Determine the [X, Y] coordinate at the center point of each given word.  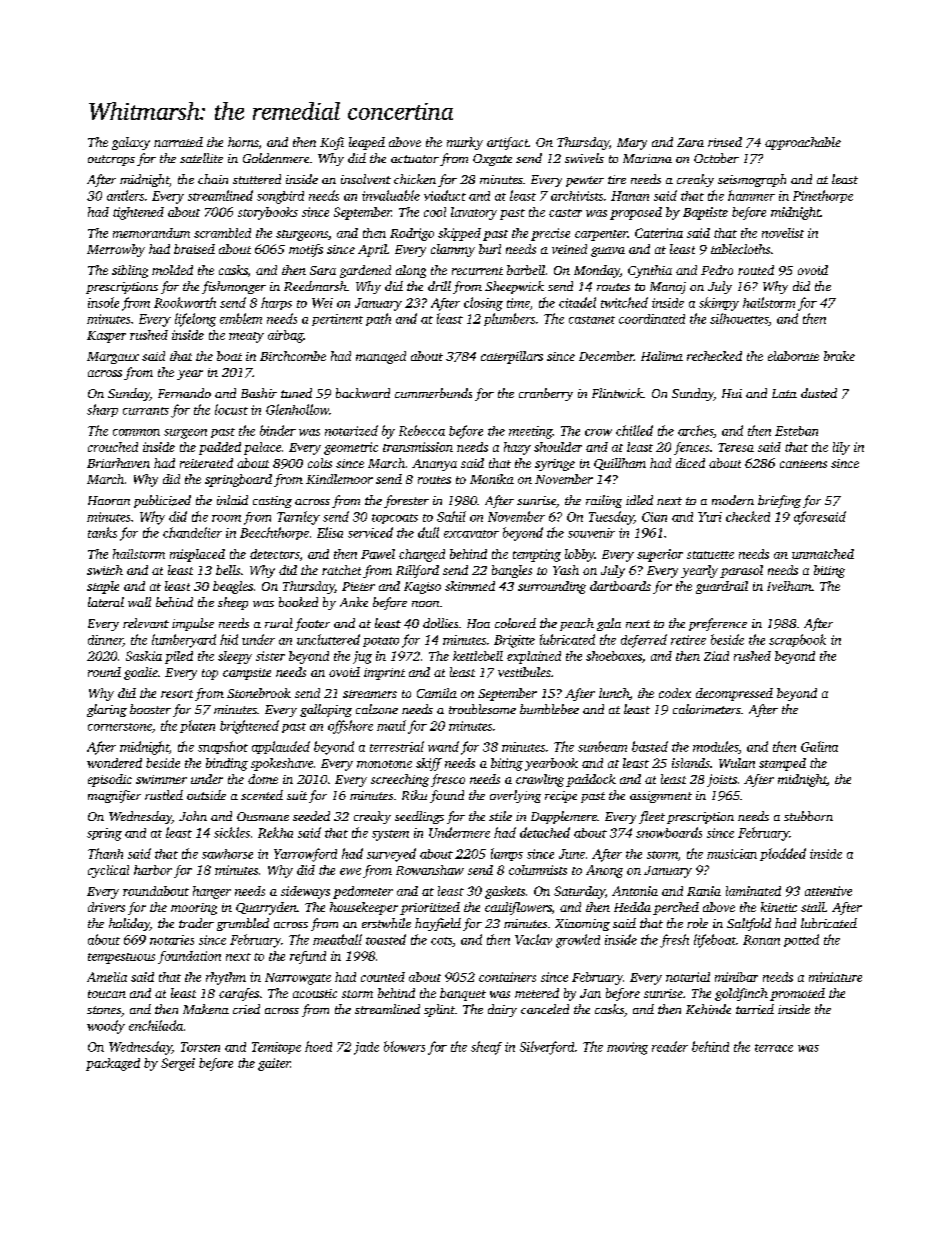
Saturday [579, 892]
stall [813, 907]
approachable [803, 143]
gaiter [274, 1064]
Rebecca [422, 430]
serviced [370, 532]
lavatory [474, 213]
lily [841, 448]
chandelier [192, 532]
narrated [178, 142]
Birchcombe [293, 356]
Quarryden [266, 908]
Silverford [547, 1048]
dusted [819, 393]
